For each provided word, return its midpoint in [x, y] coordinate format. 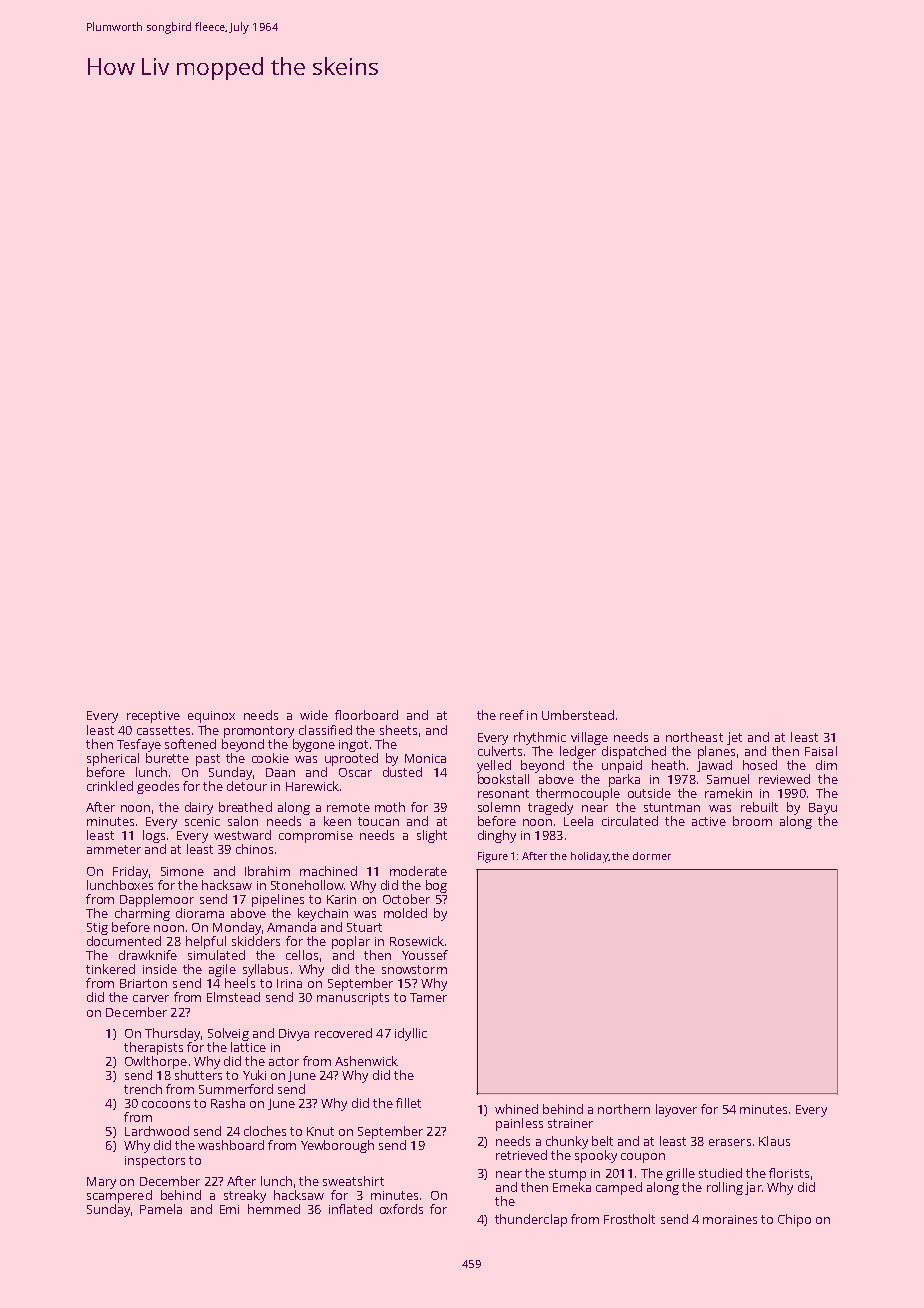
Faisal [821, 751]
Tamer [428, 997]
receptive [153, 717]
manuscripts [353, 999]
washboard [231, 1145]
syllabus [265, 970]
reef [512, 715]
